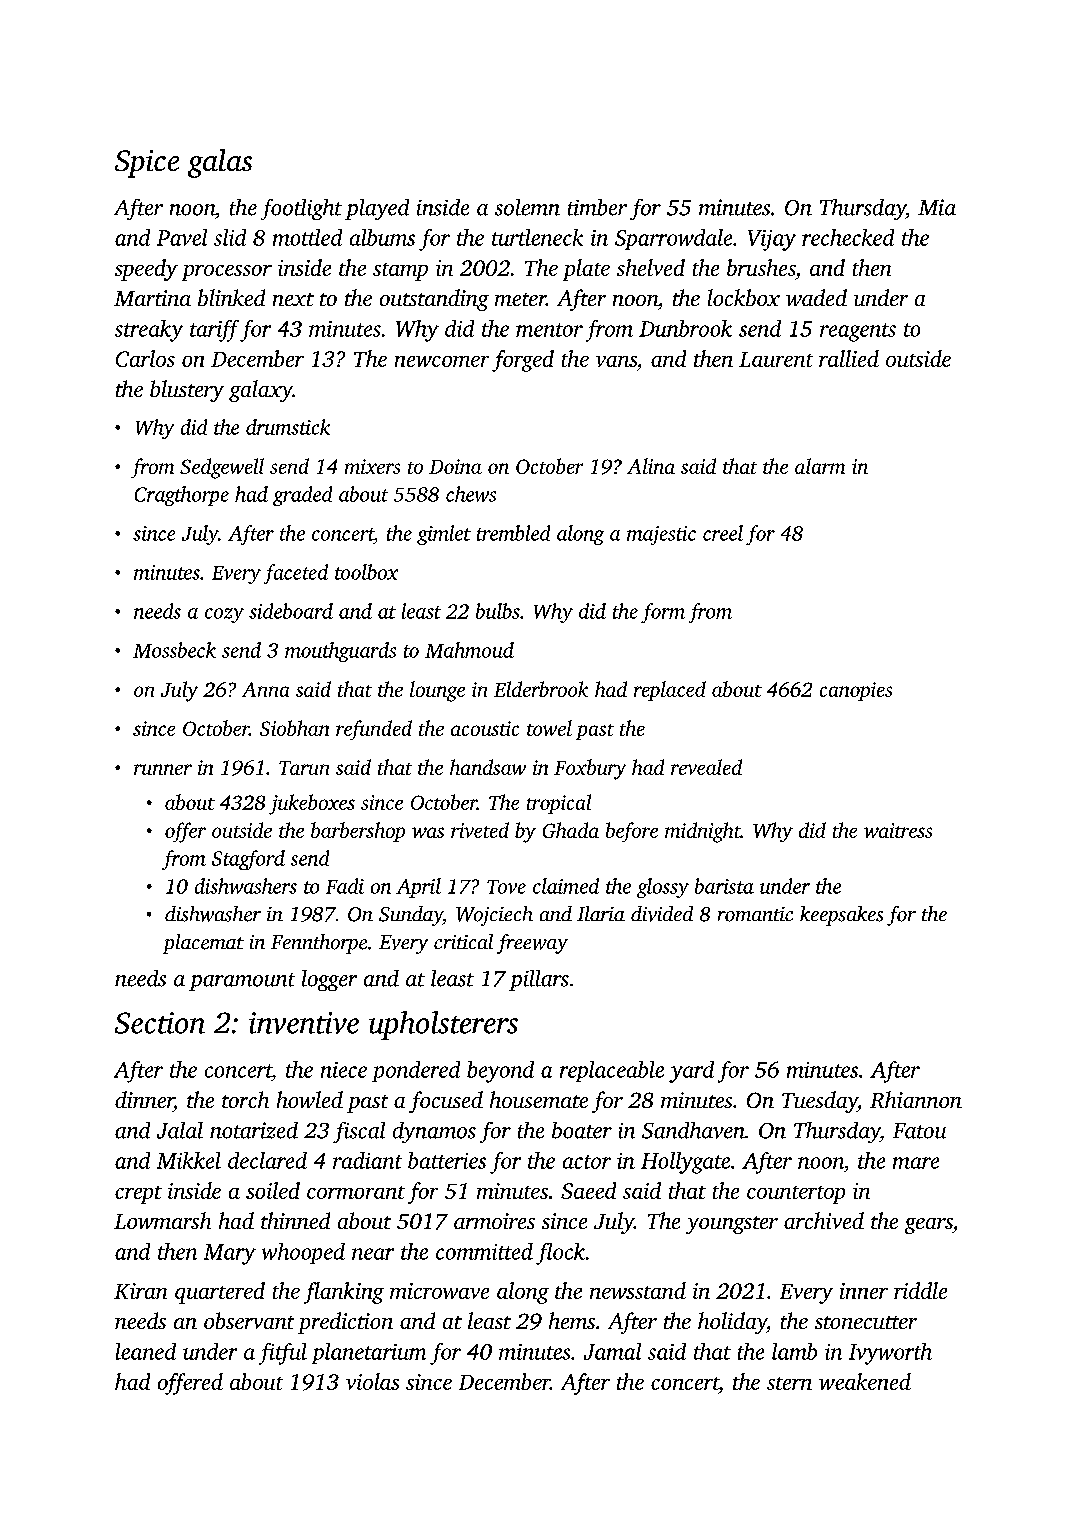 Image resolution: width=1077 pixels, height=1523 pixels. What do you see at coordinates (638, 1290) in the screenshot?
I see `newsstand` at bounding box center [638, 1290].
